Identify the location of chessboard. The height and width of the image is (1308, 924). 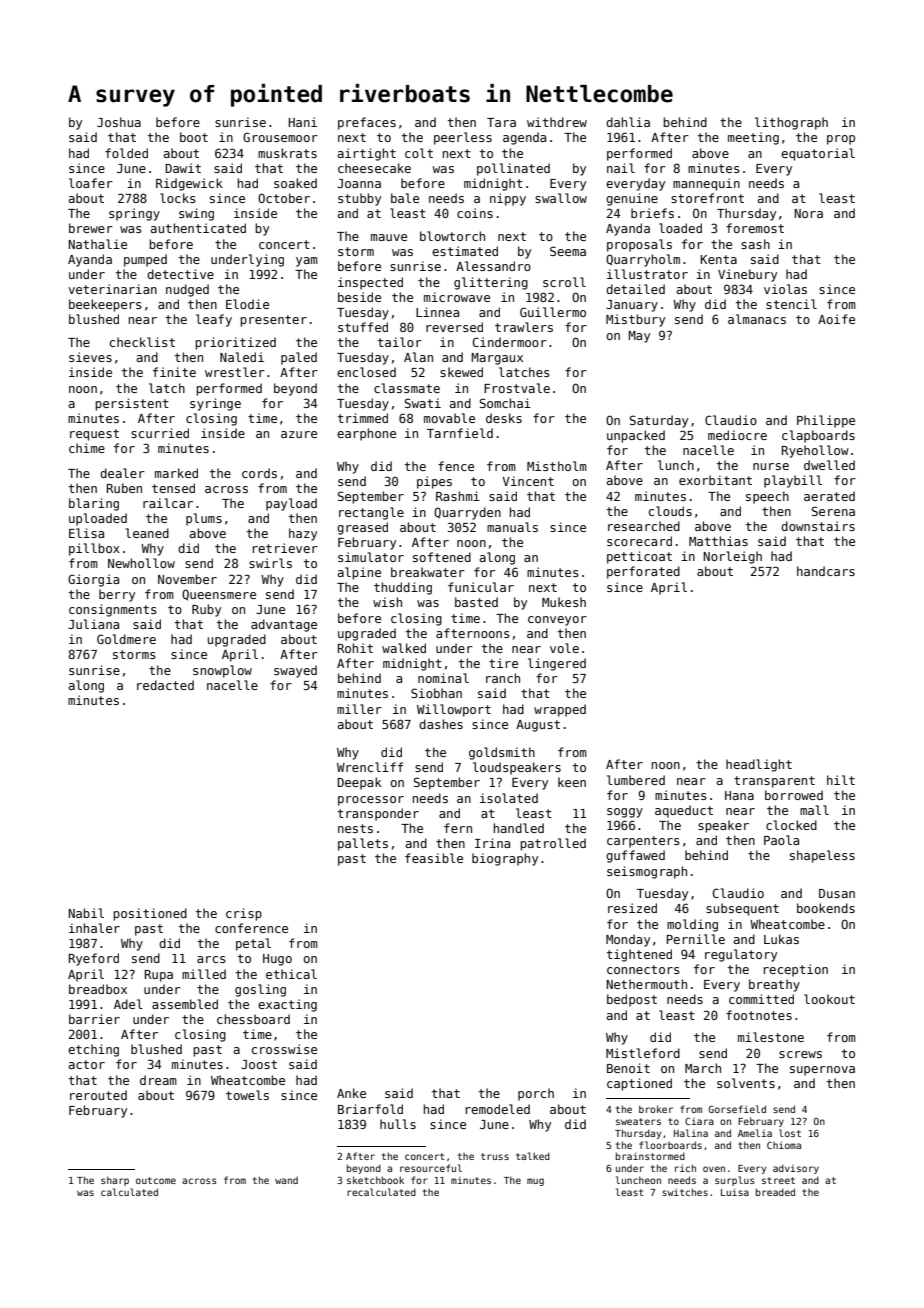
(253, 1019).
